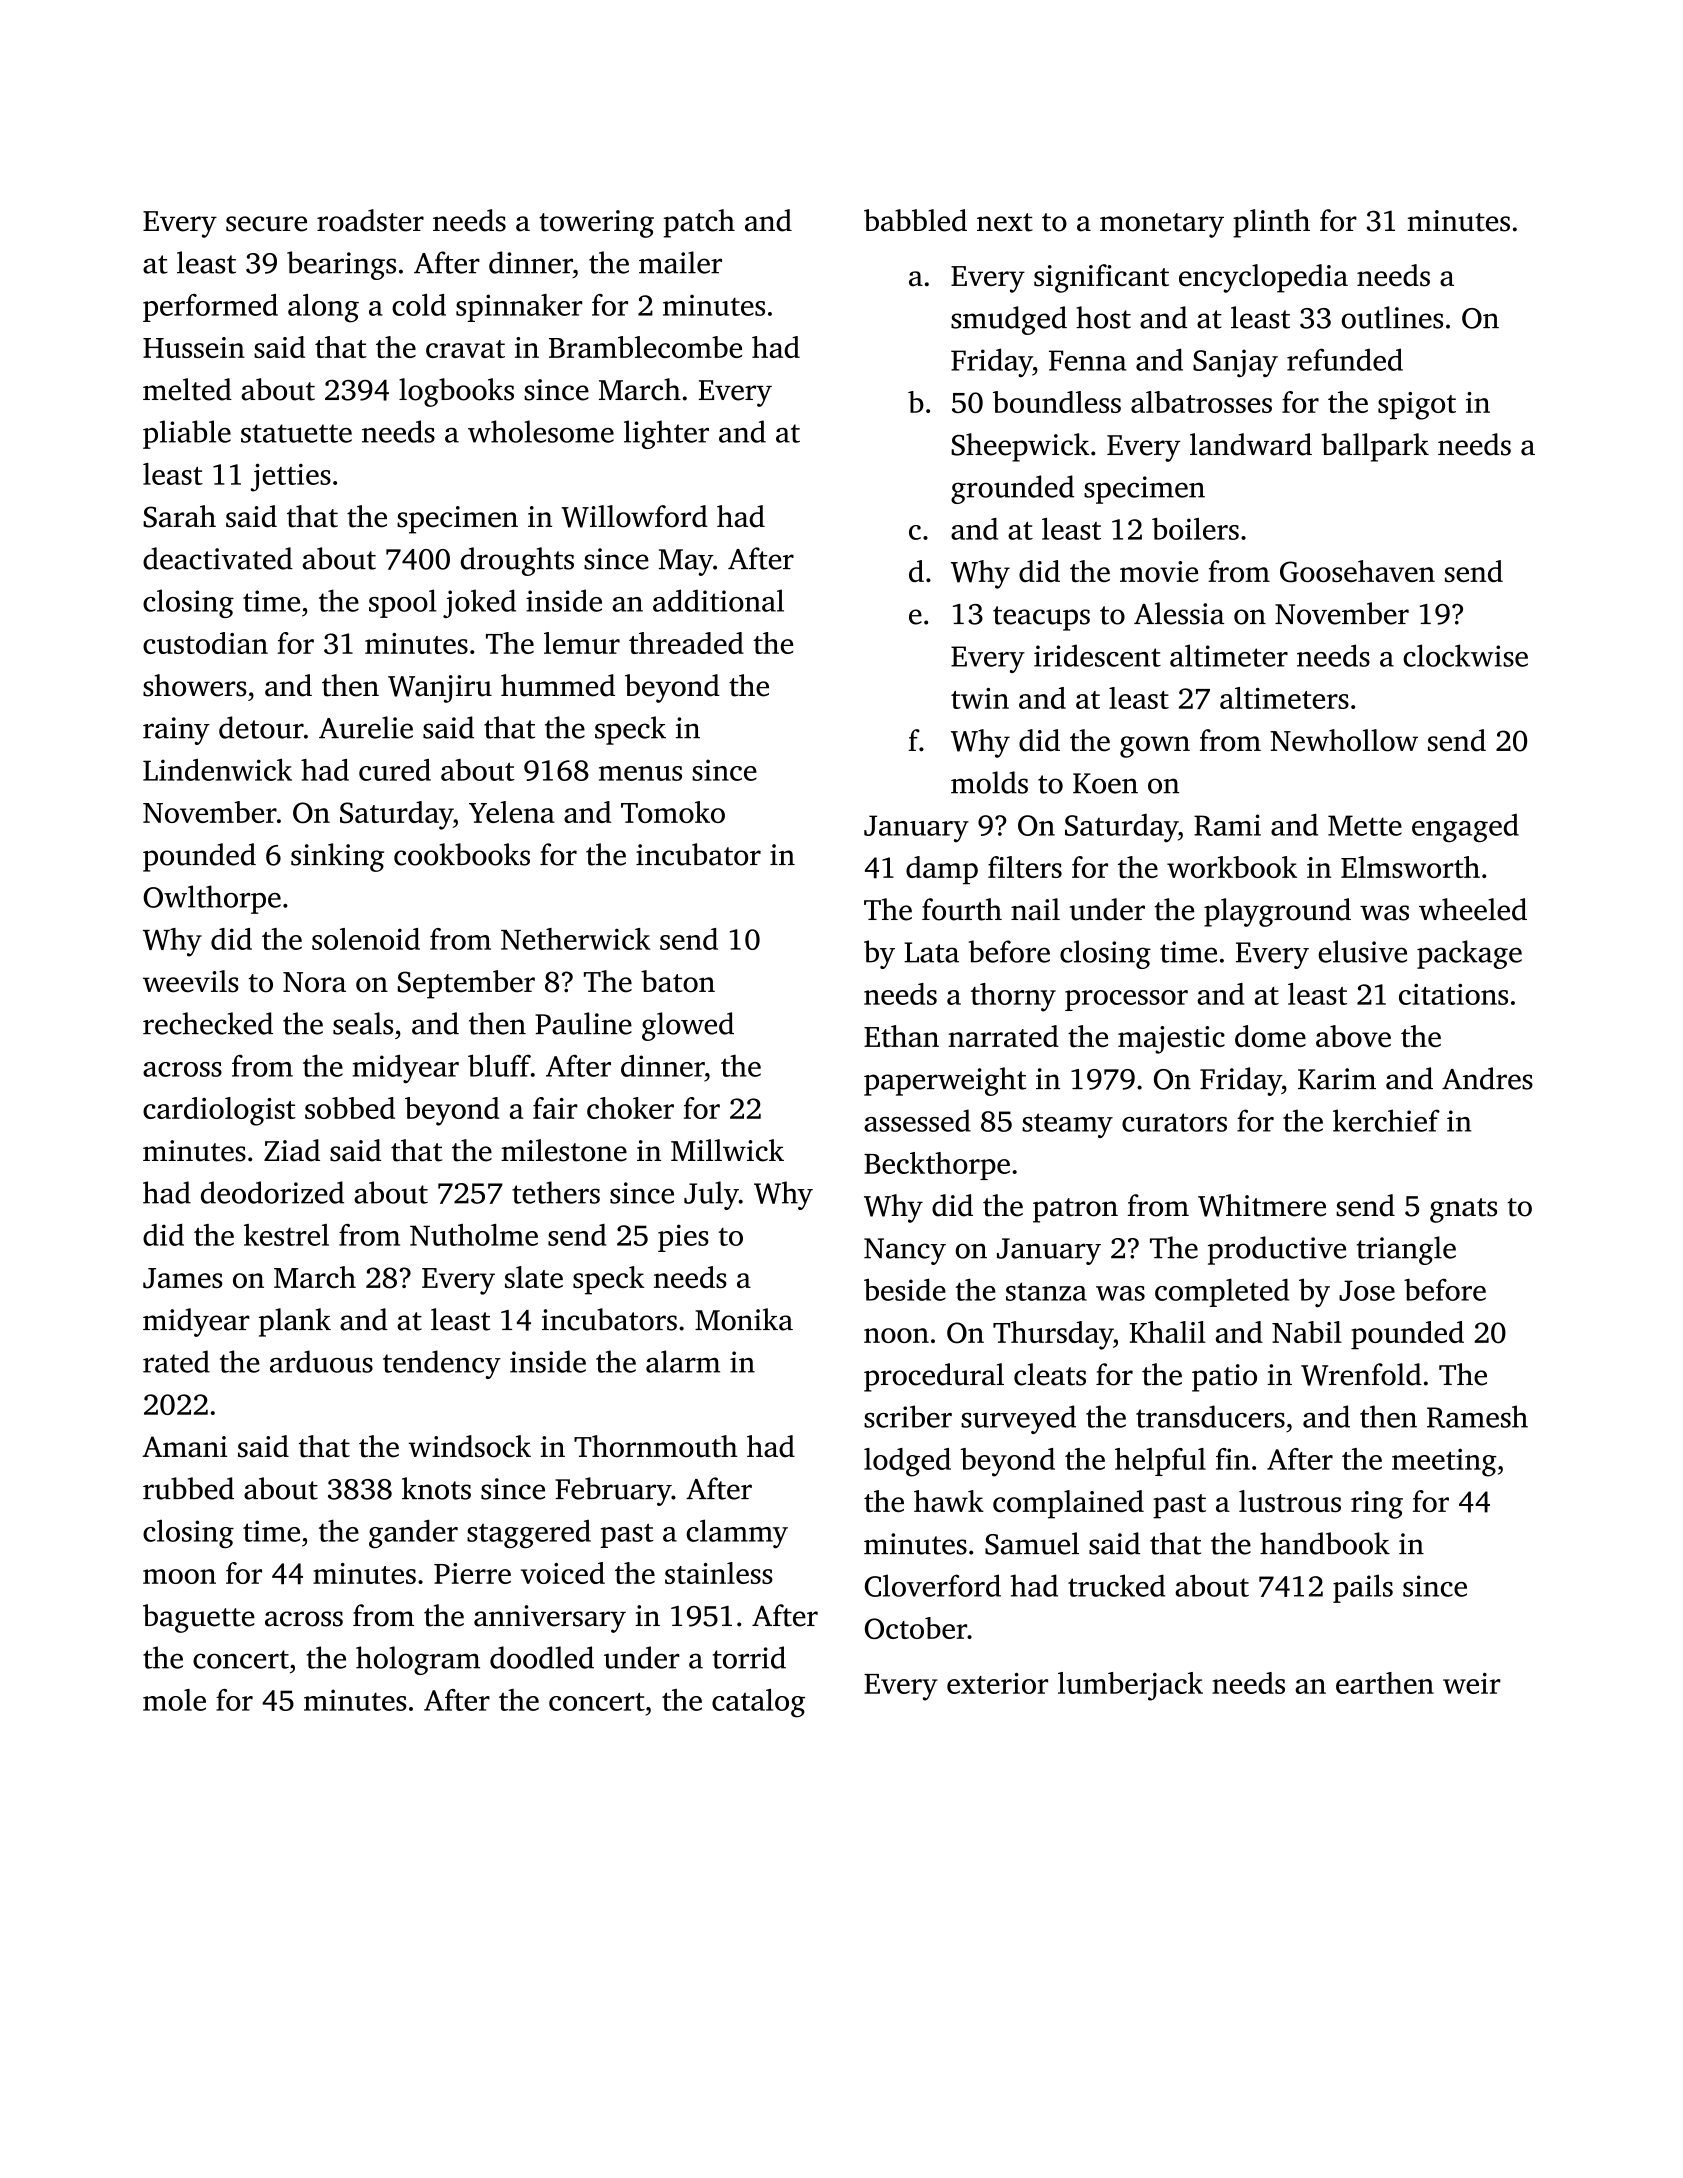  What do you see at coordinates (686, 562) in the screenshot?
I see `May` at bounding box center [686, 562].
